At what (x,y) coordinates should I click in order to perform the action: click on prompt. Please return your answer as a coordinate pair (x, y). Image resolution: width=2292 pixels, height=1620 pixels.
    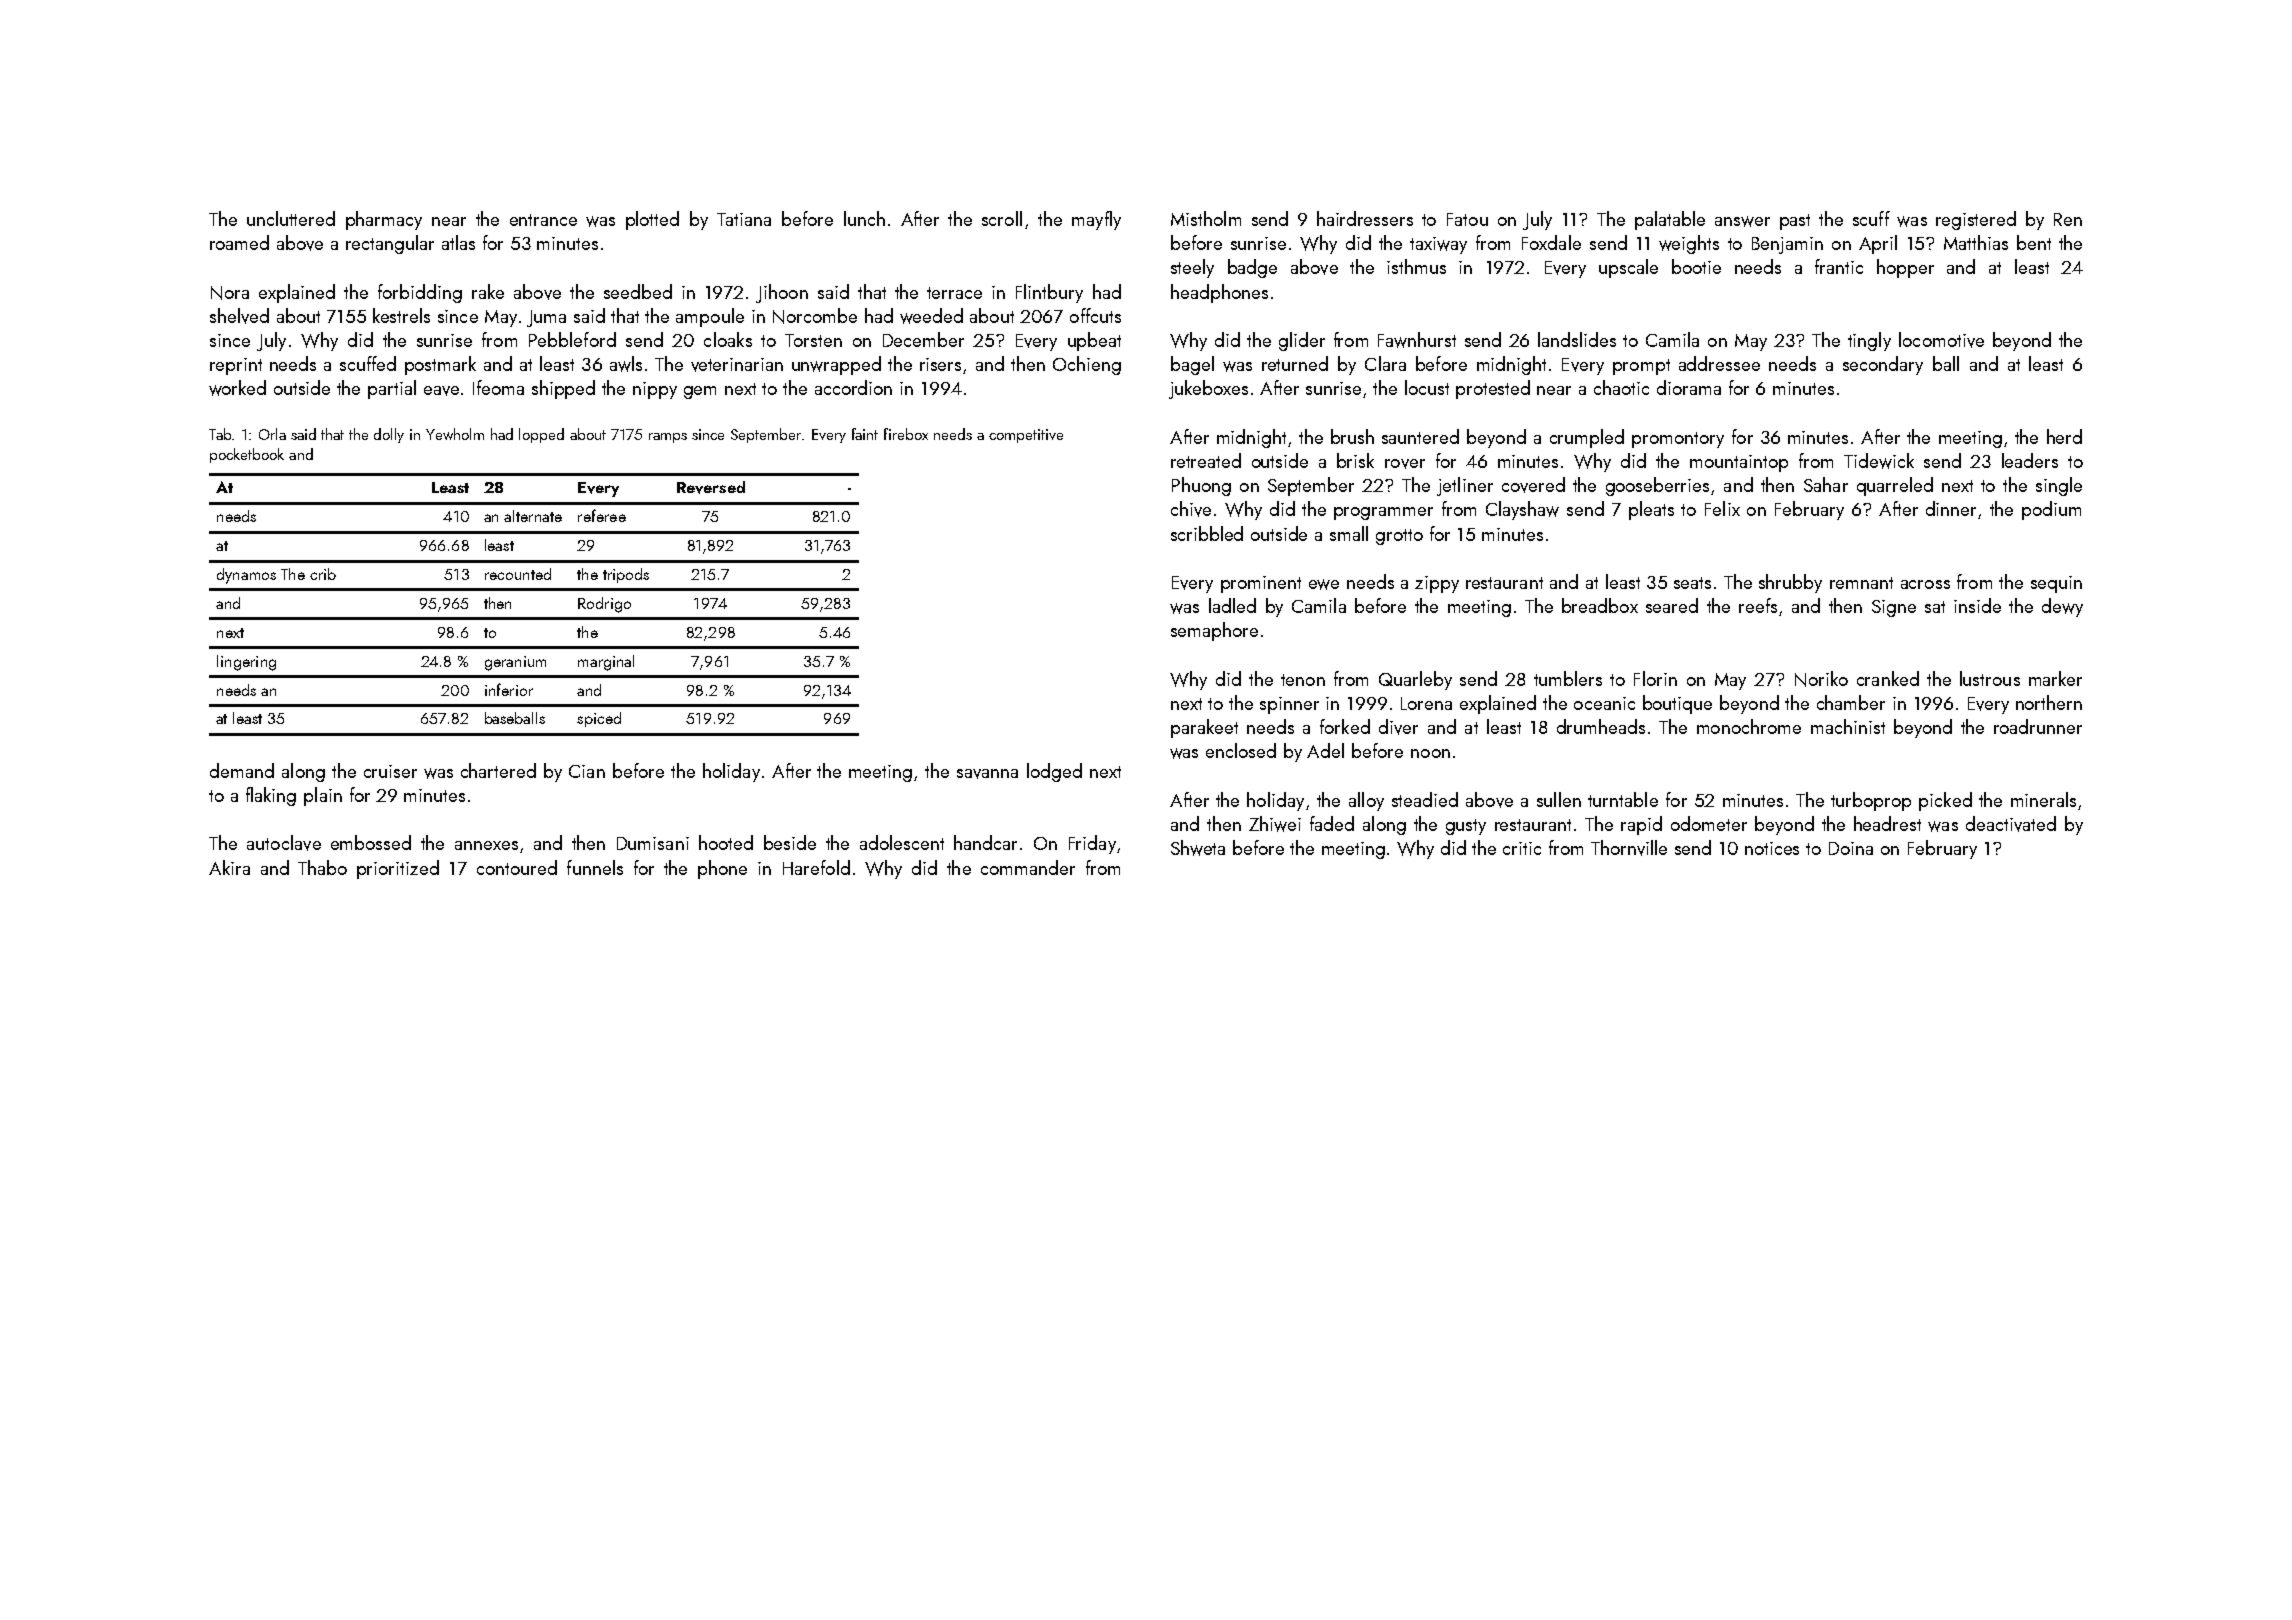
    Looking at the image, I should click on (1641, 367).
